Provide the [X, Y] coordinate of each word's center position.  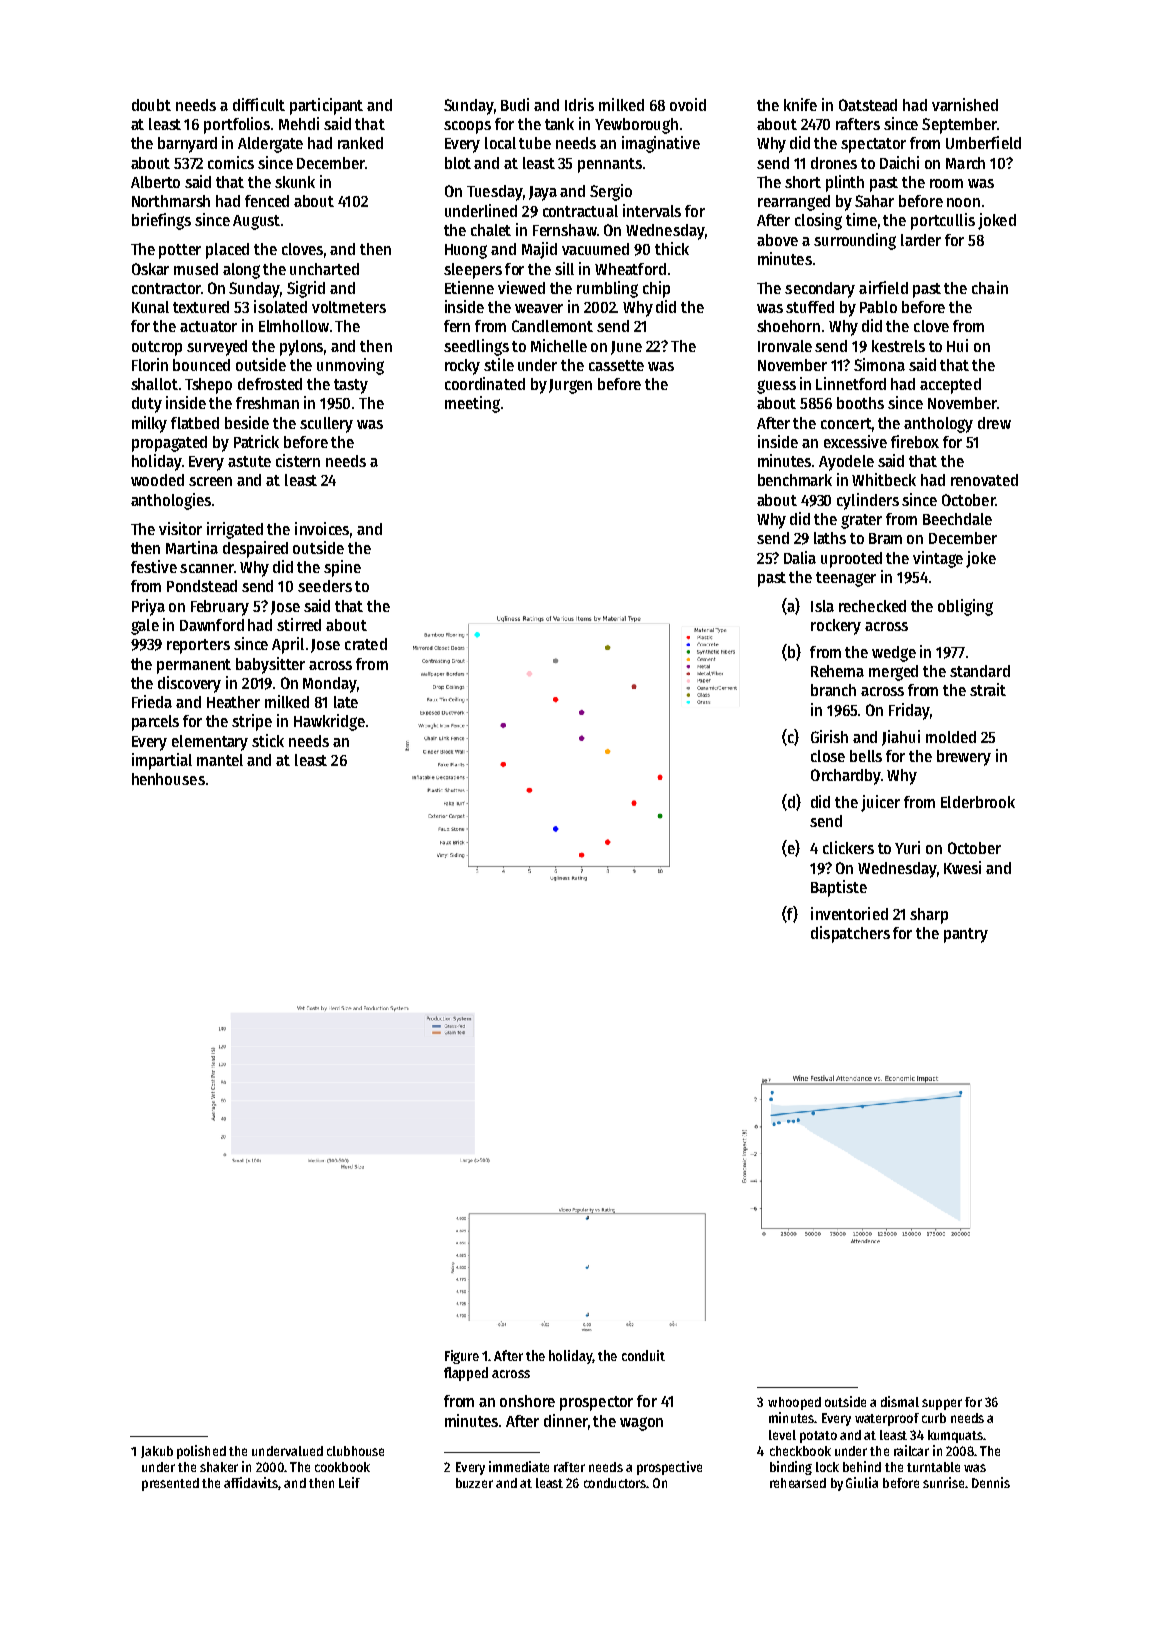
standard [980, 671]
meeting [472, 404]
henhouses [168, 779]
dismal [900, 1401]
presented [170, 1484]
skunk [295, 182]
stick [268, 740]
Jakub [157, 1452]
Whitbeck [884, 479]
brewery [964, 758]
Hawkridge [329, 722]
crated [366, 644]
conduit [643, 1355]
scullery [326, 425]
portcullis [943, 221]
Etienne [469, 287]
